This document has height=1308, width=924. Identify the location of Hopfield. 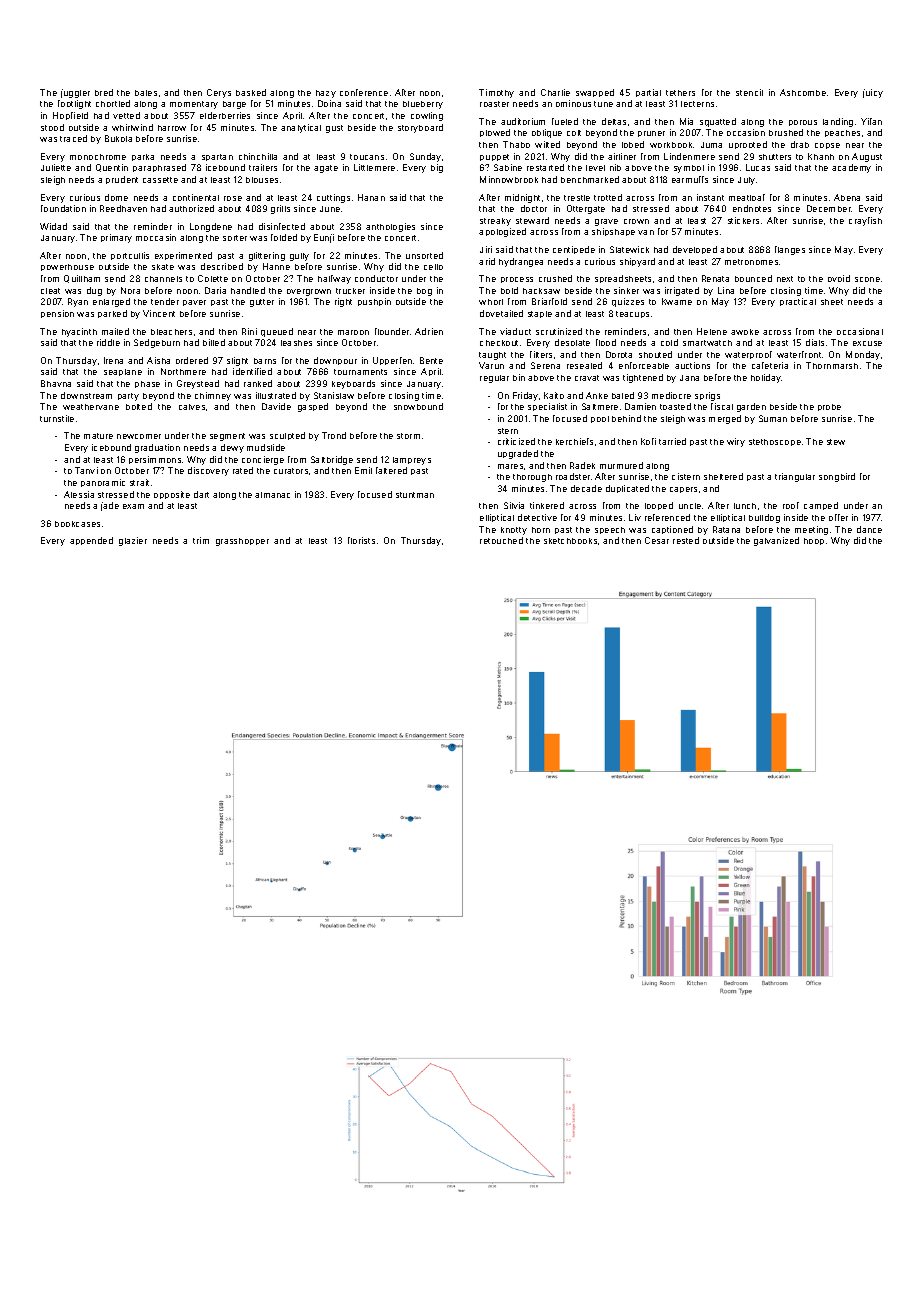
(70, 116).
